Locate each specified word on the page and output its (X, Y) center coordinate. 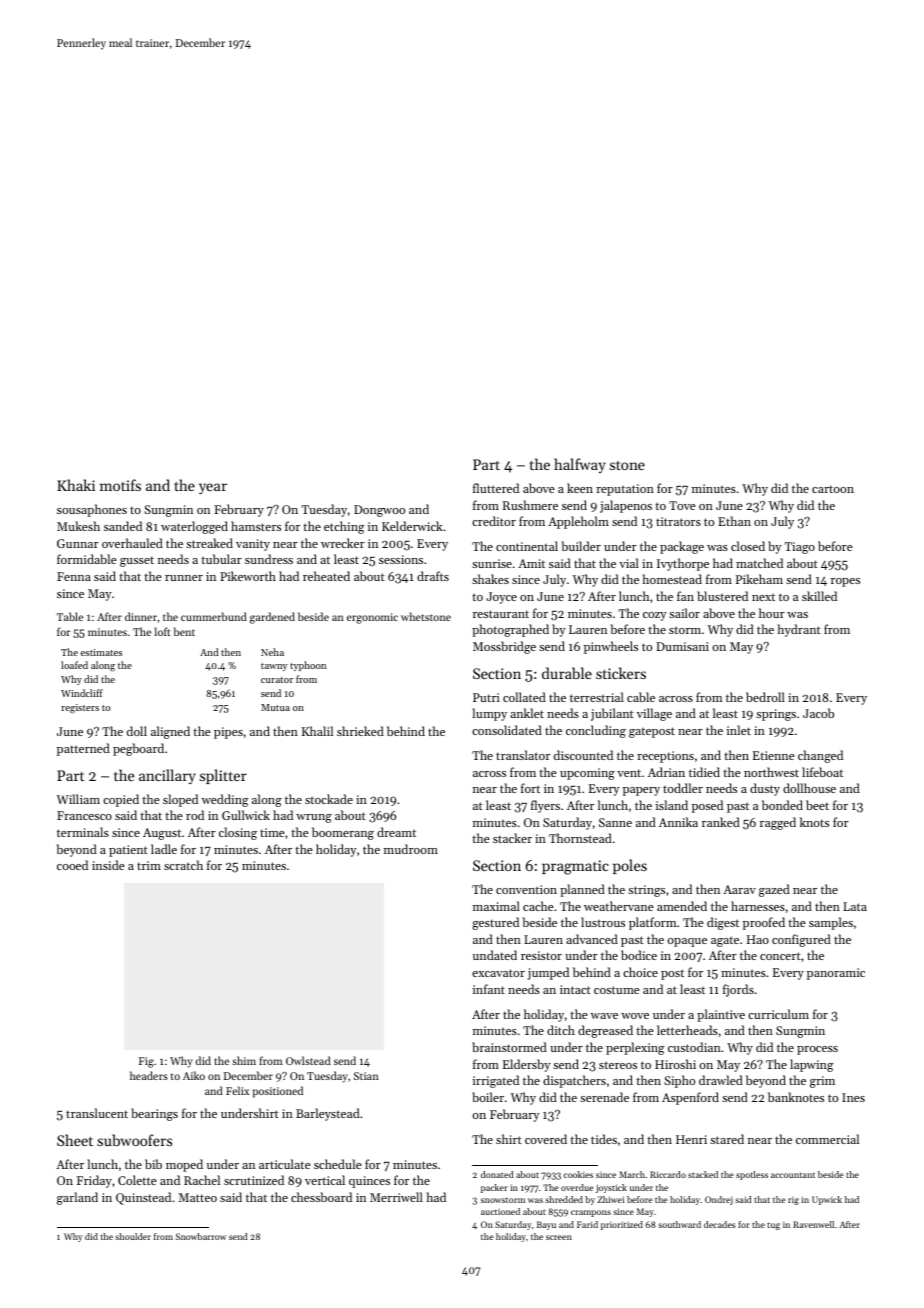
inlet (739, 730)
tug (773, 1226)
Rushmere (530, 505)
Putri (486, 697)
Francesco (84, 815)
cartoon (833, 489)
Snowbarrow (201, 1236)
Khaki (76, 485)
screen (559, 1237)
